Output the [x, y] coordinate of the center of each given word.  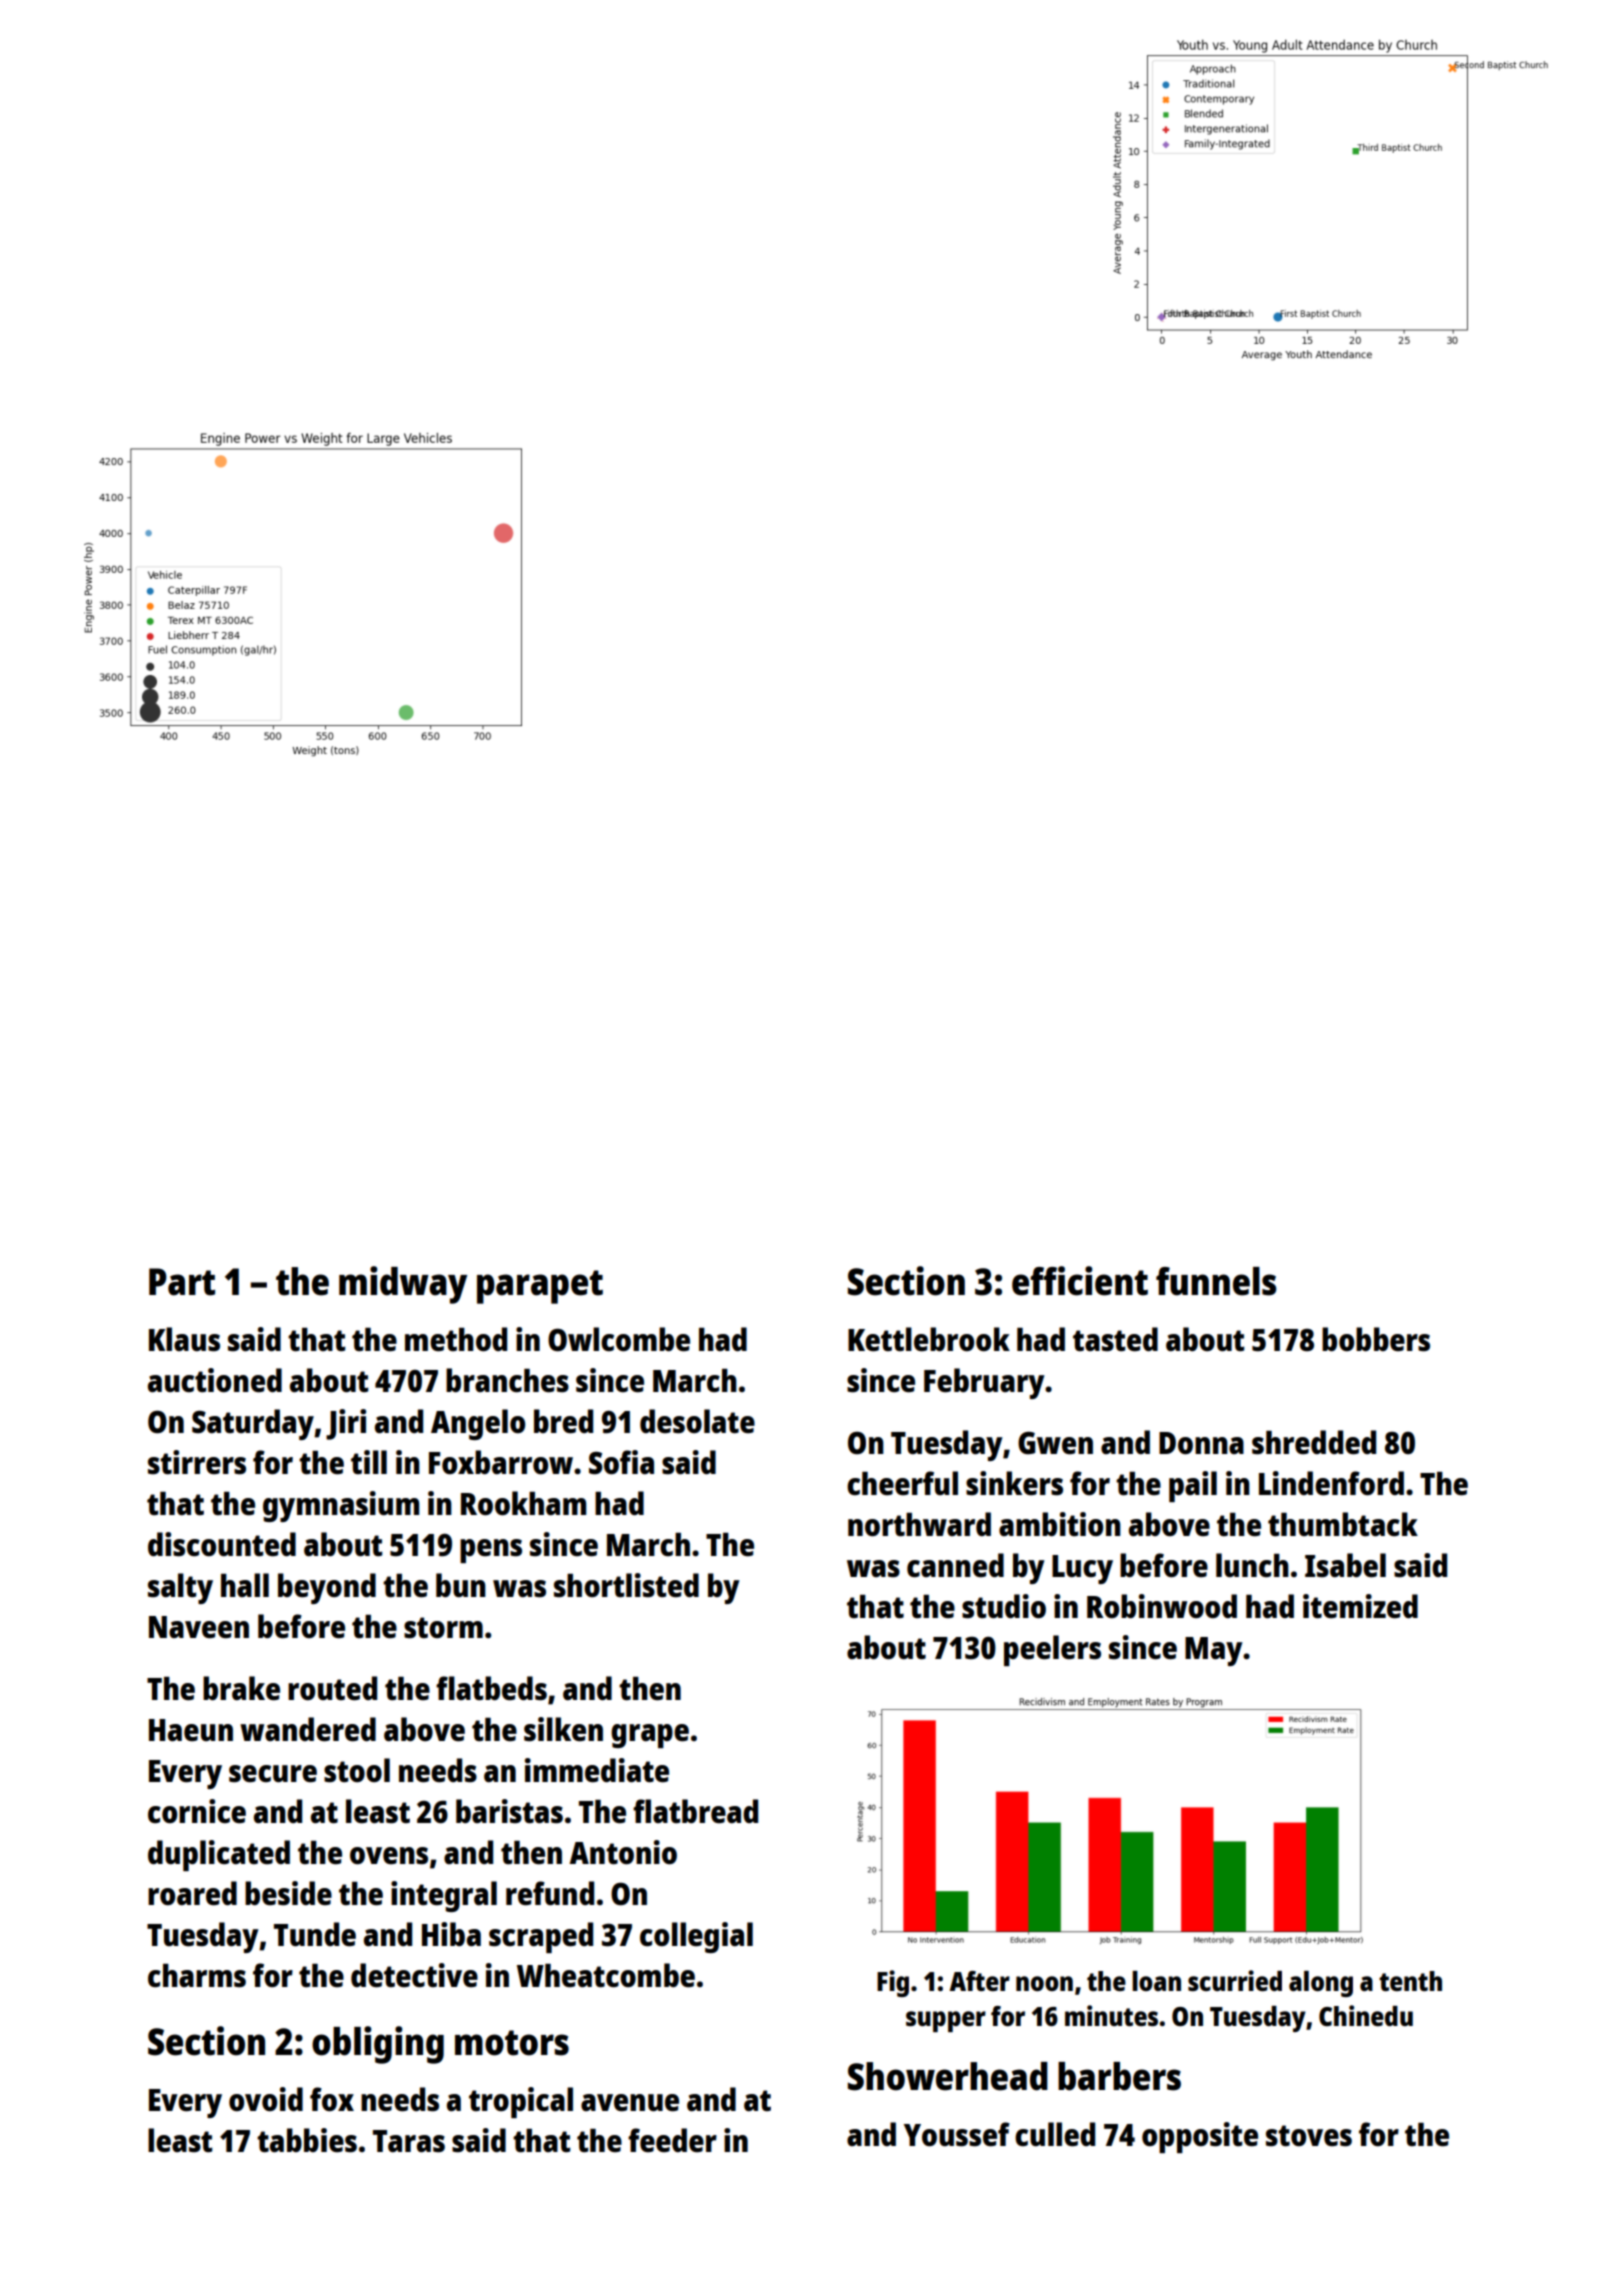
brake [241, 1688]
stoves [1309, 2136]
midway [403, 1285]
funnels [1216, 1281]
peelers [1052, 1650]
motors [512, 2043]
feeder [672, 2140]
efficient [1080, 1281]
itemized [1360, 1606]
